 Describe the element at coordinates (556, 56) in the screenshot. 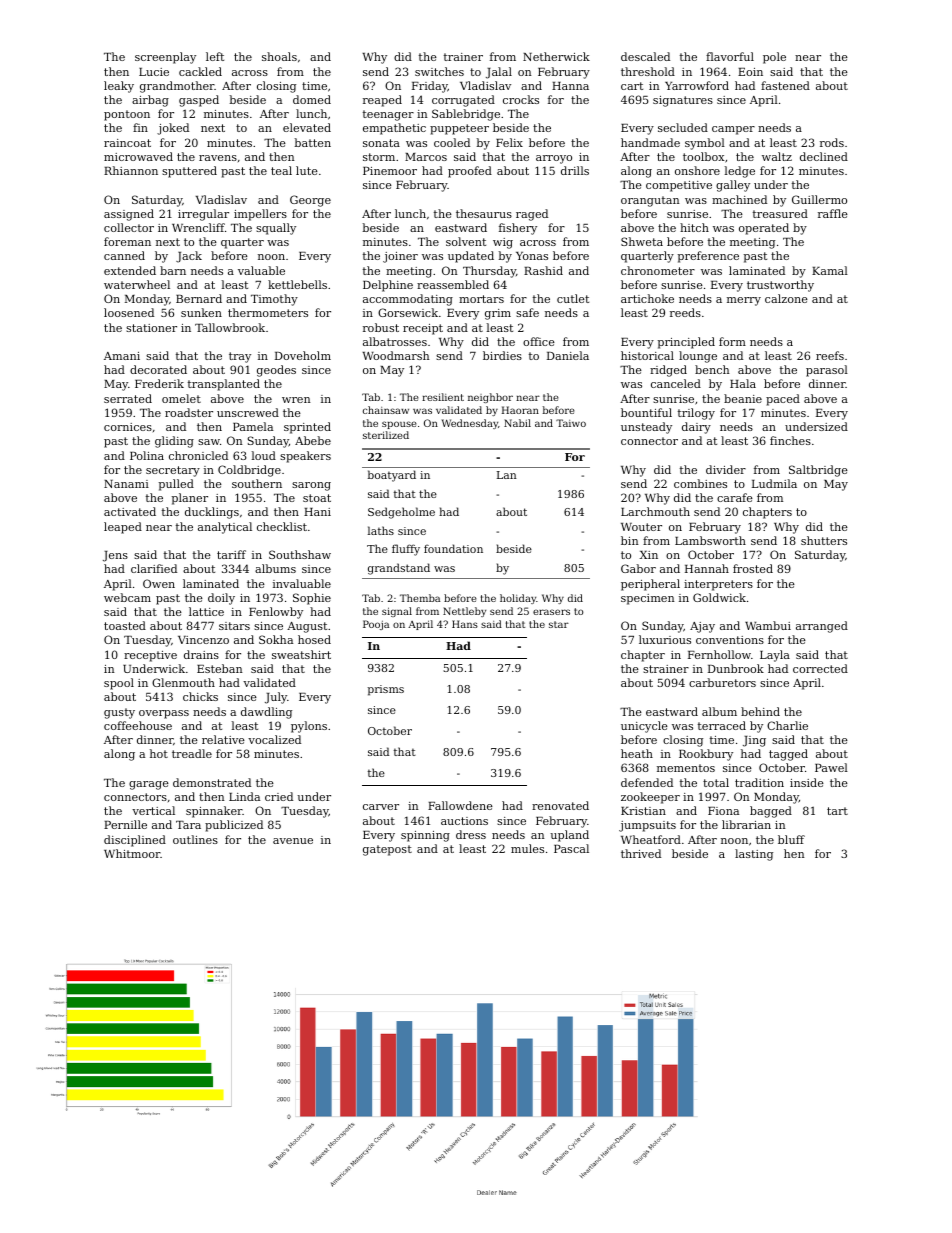

I see `Netherwick` at that location.
